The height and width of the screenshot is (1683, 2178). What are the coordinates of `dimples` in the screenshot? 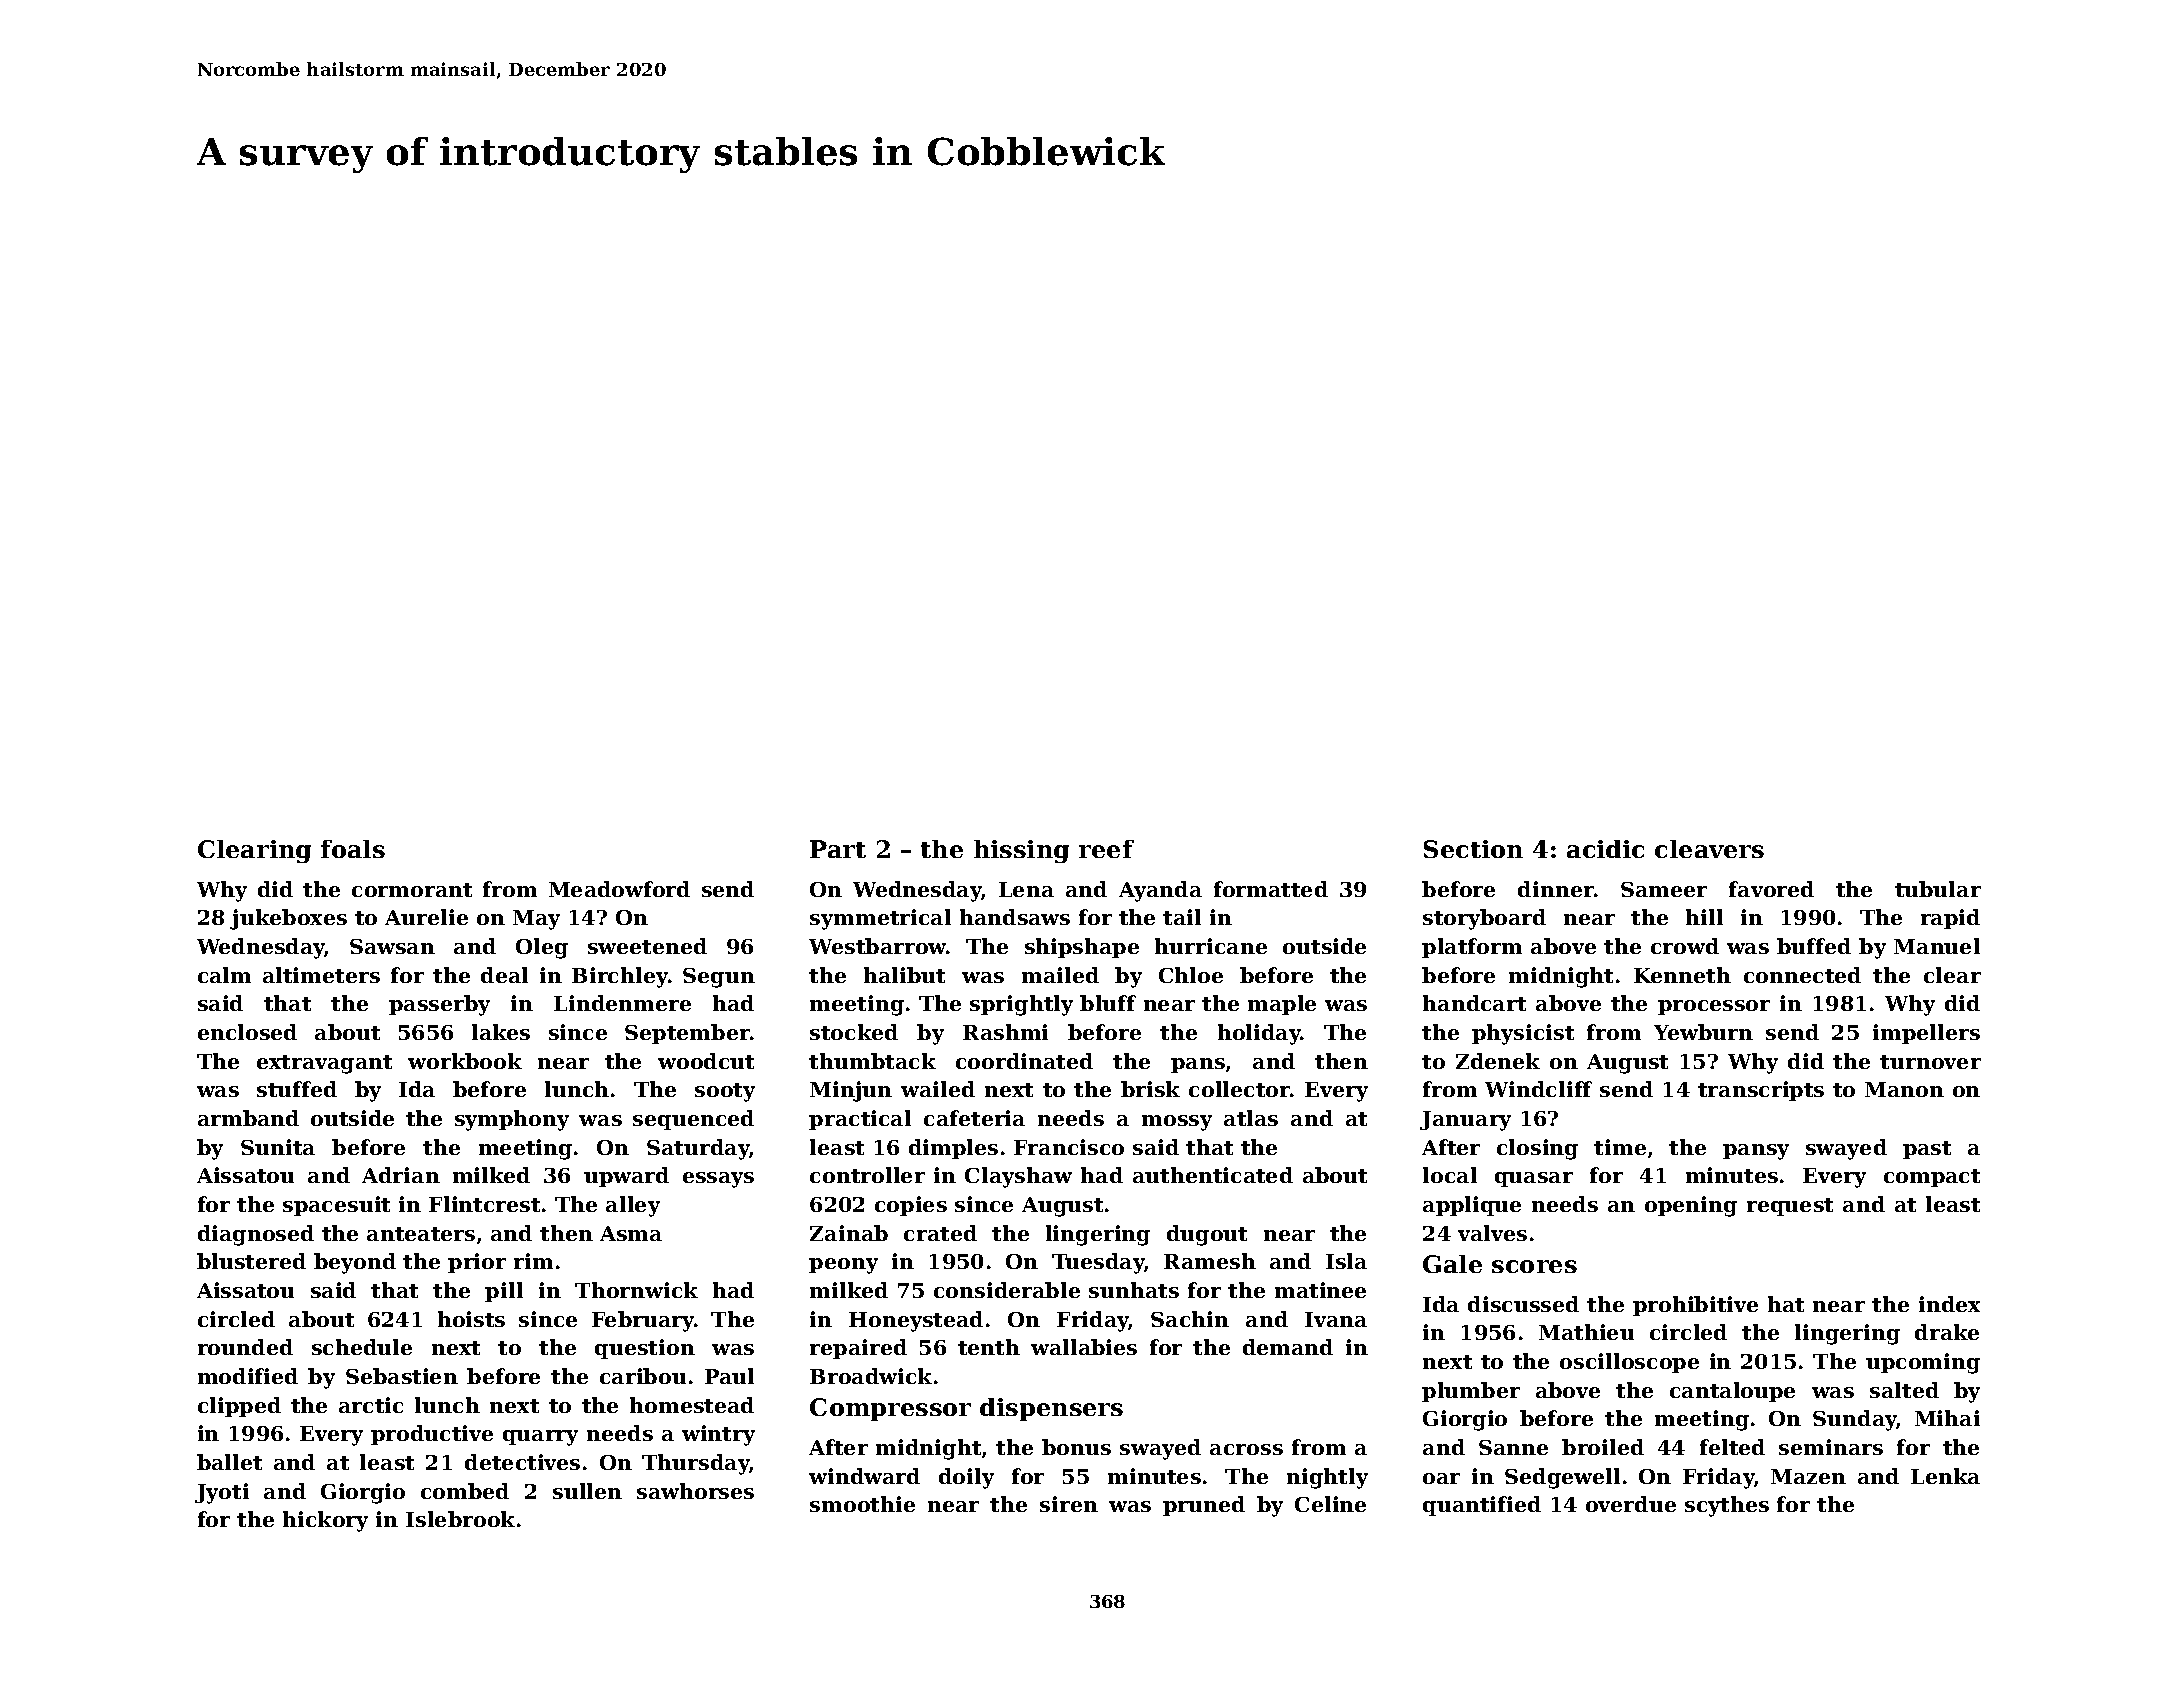 It's located at (953, 1149).
